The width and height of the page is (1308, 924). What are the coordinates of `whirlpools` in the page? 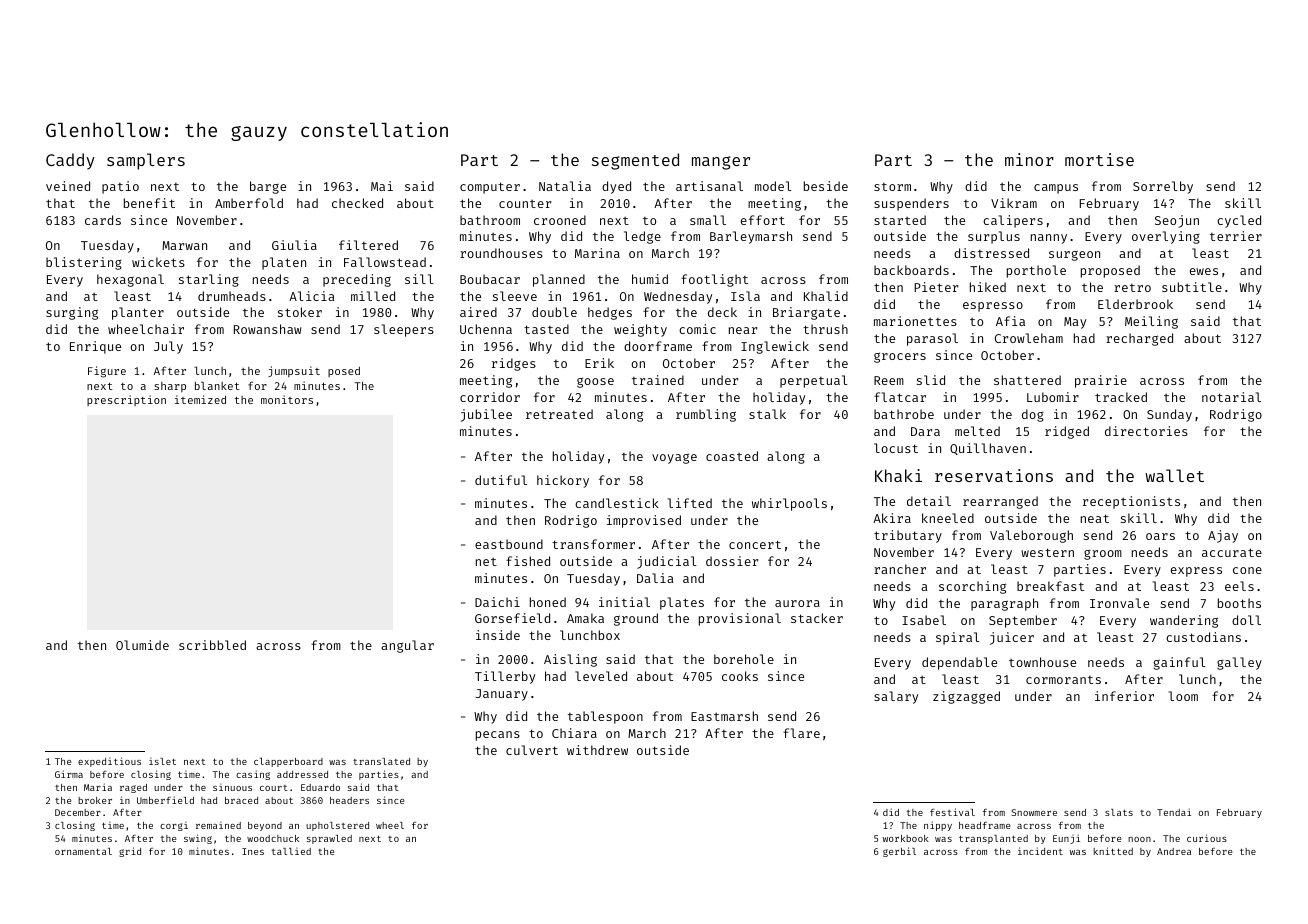 It's located at (789, 504).
